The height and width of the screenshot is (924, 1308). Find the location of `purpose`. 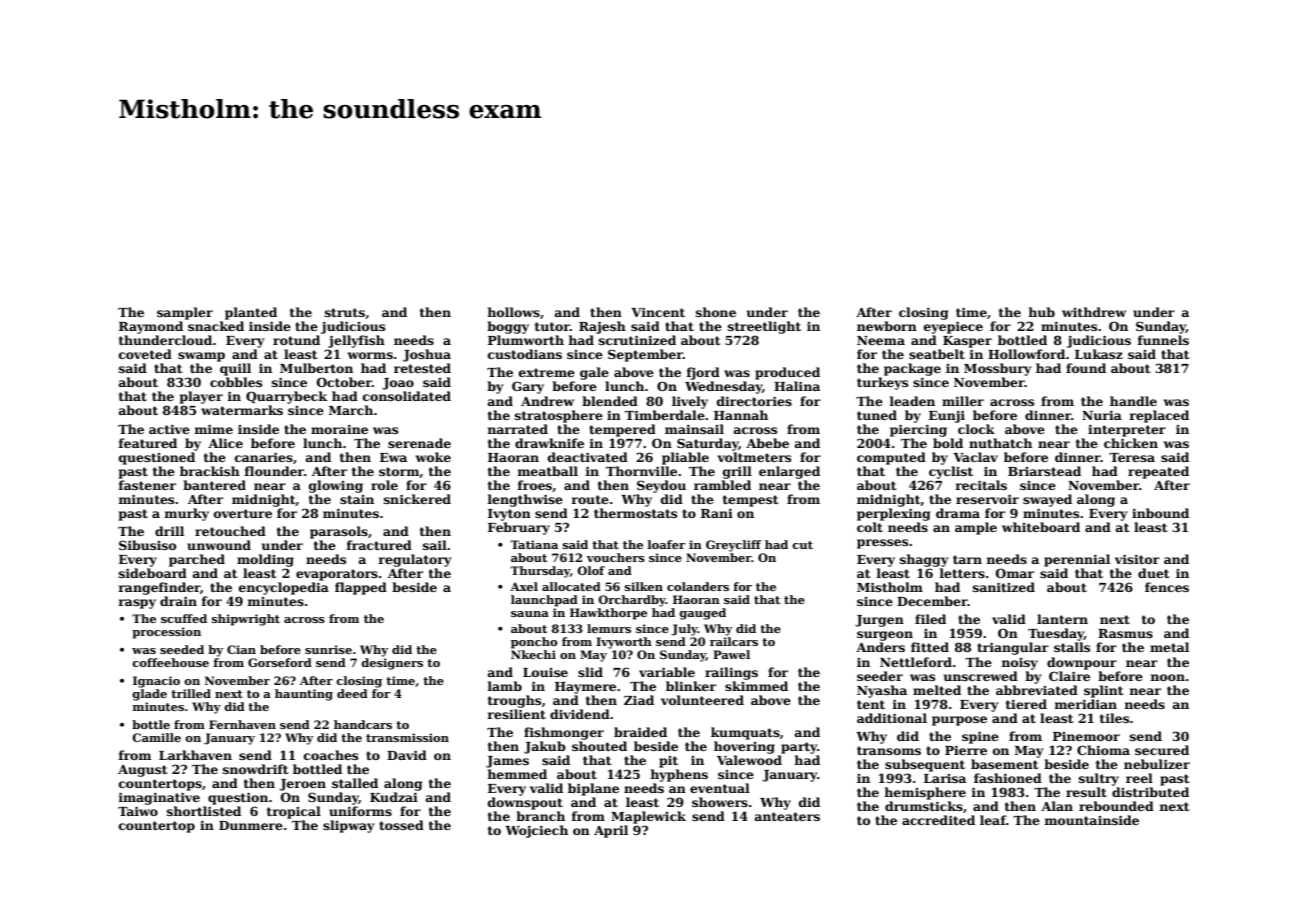

purpose is located at coordinates (959, 721).
